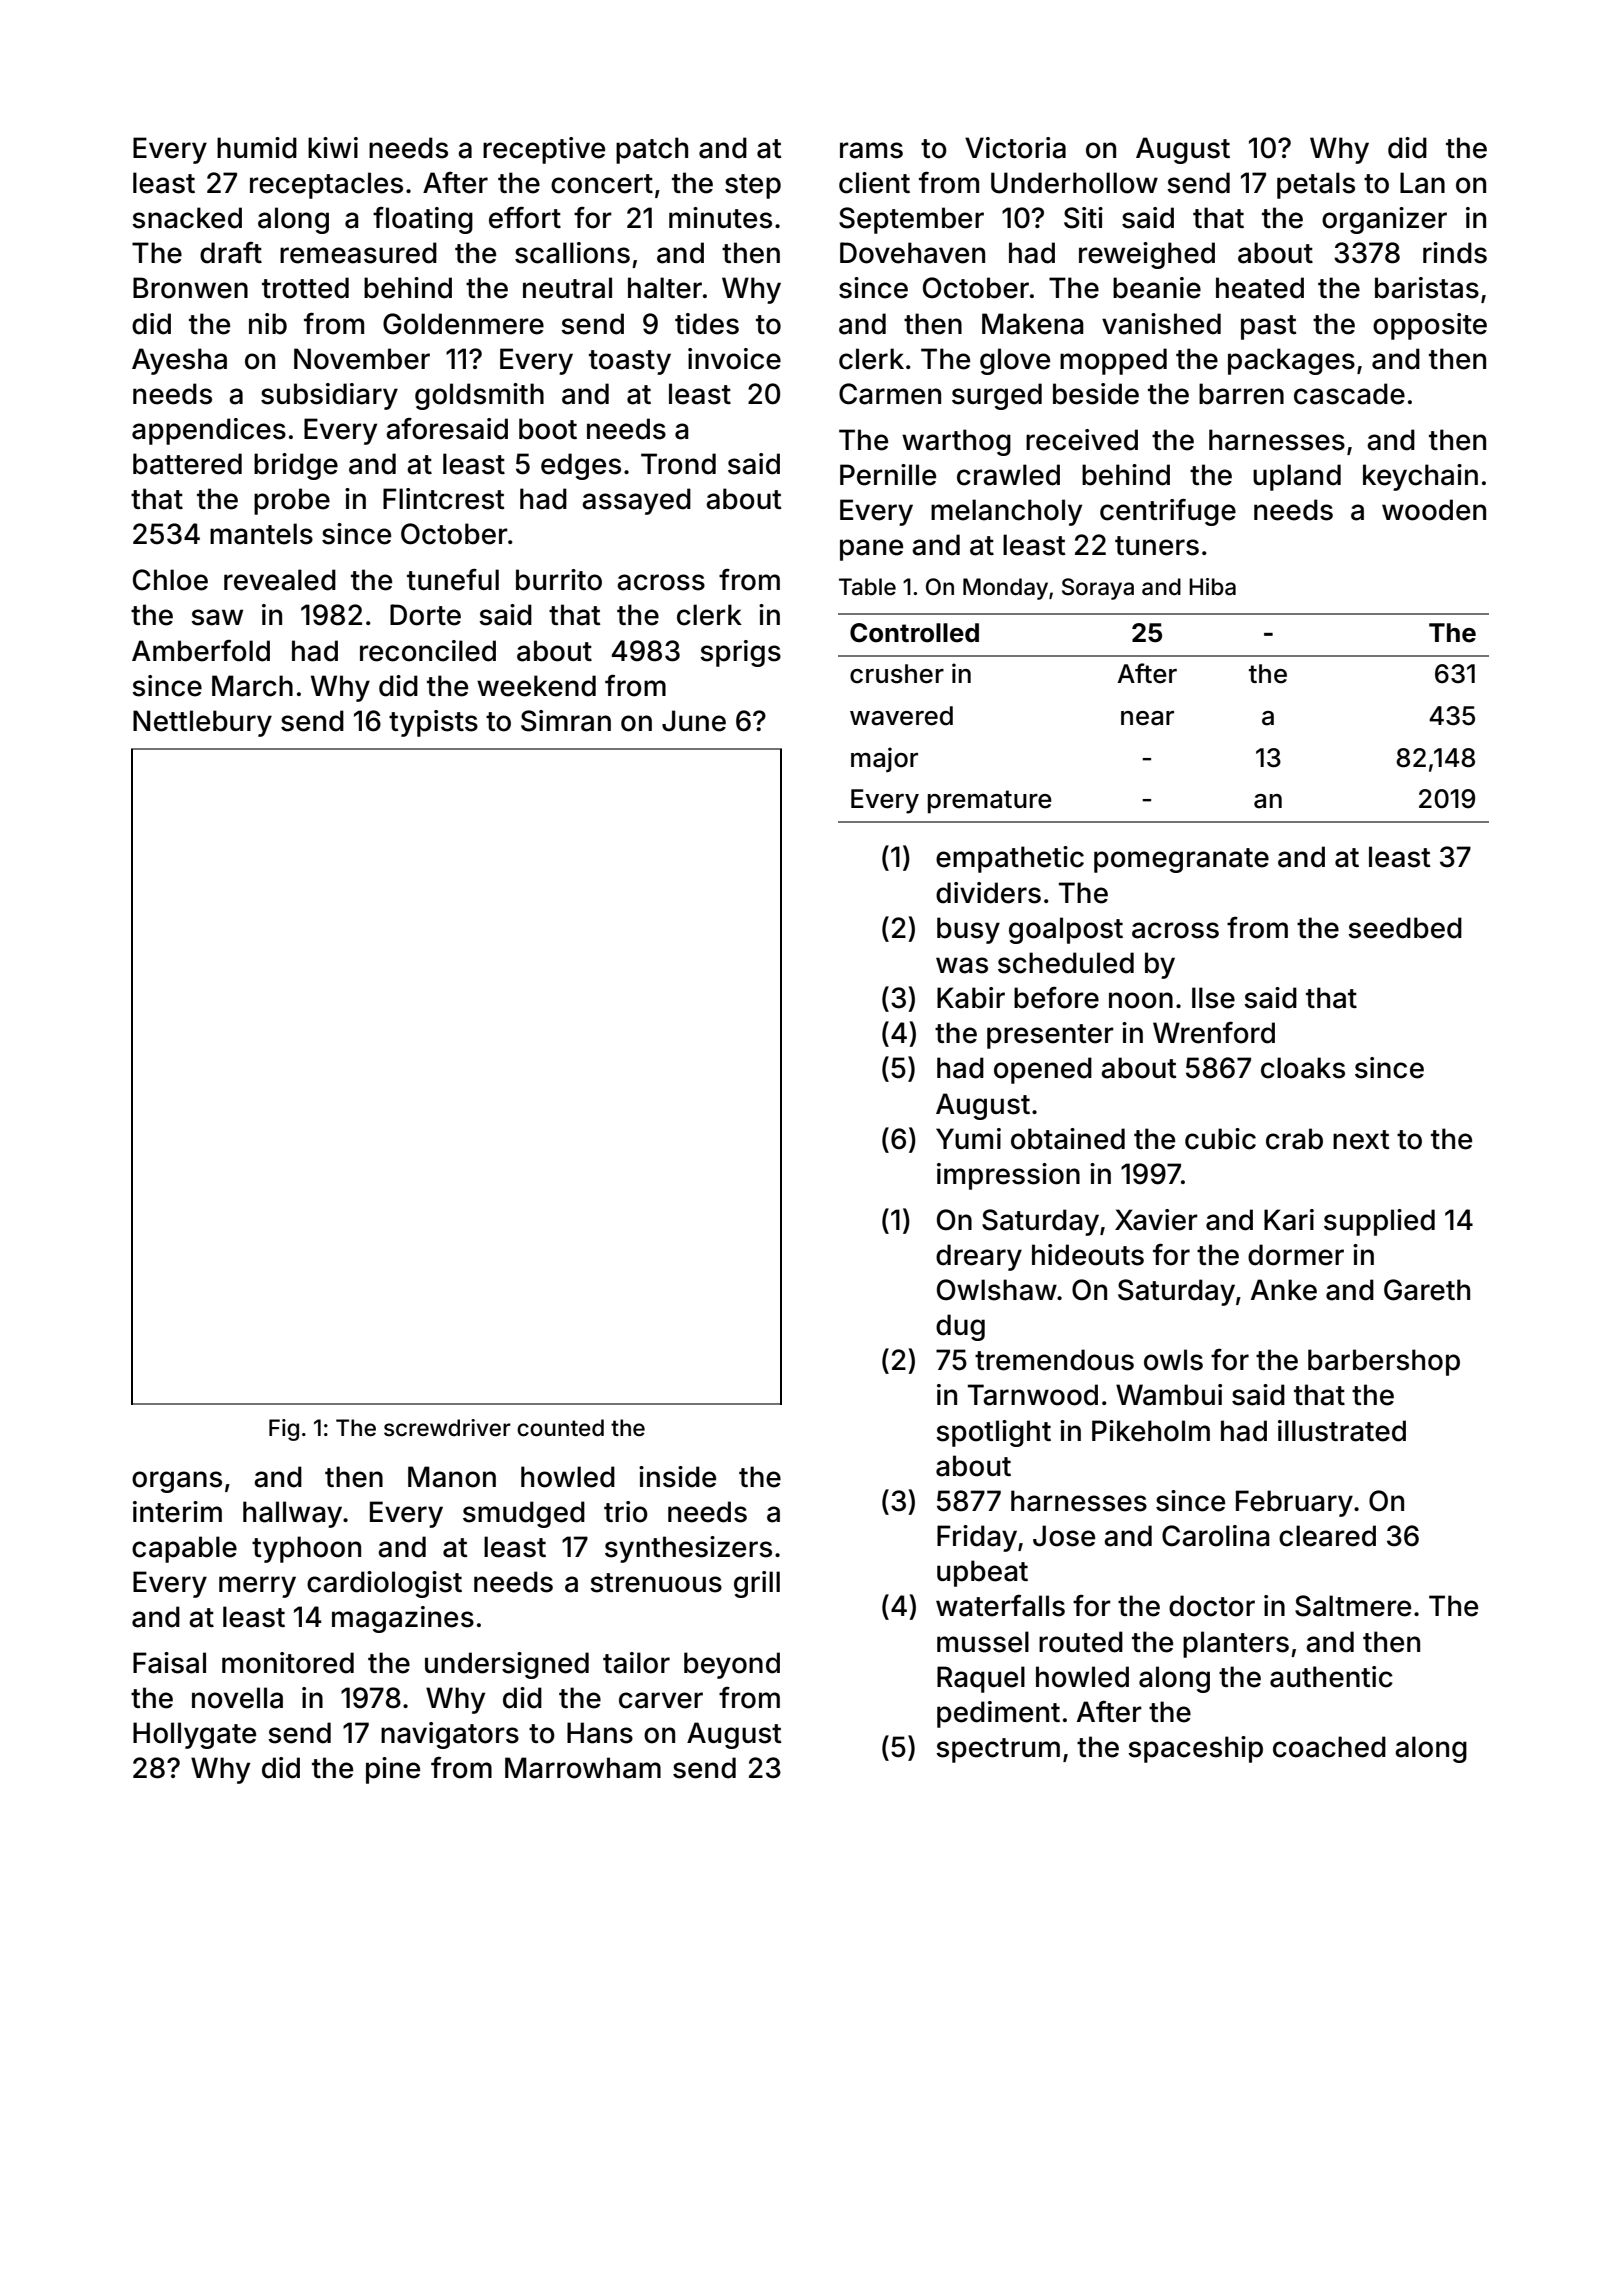  Describe the element at coordinates (280, 580) in the screenshot. I see `revealed` at that location.
